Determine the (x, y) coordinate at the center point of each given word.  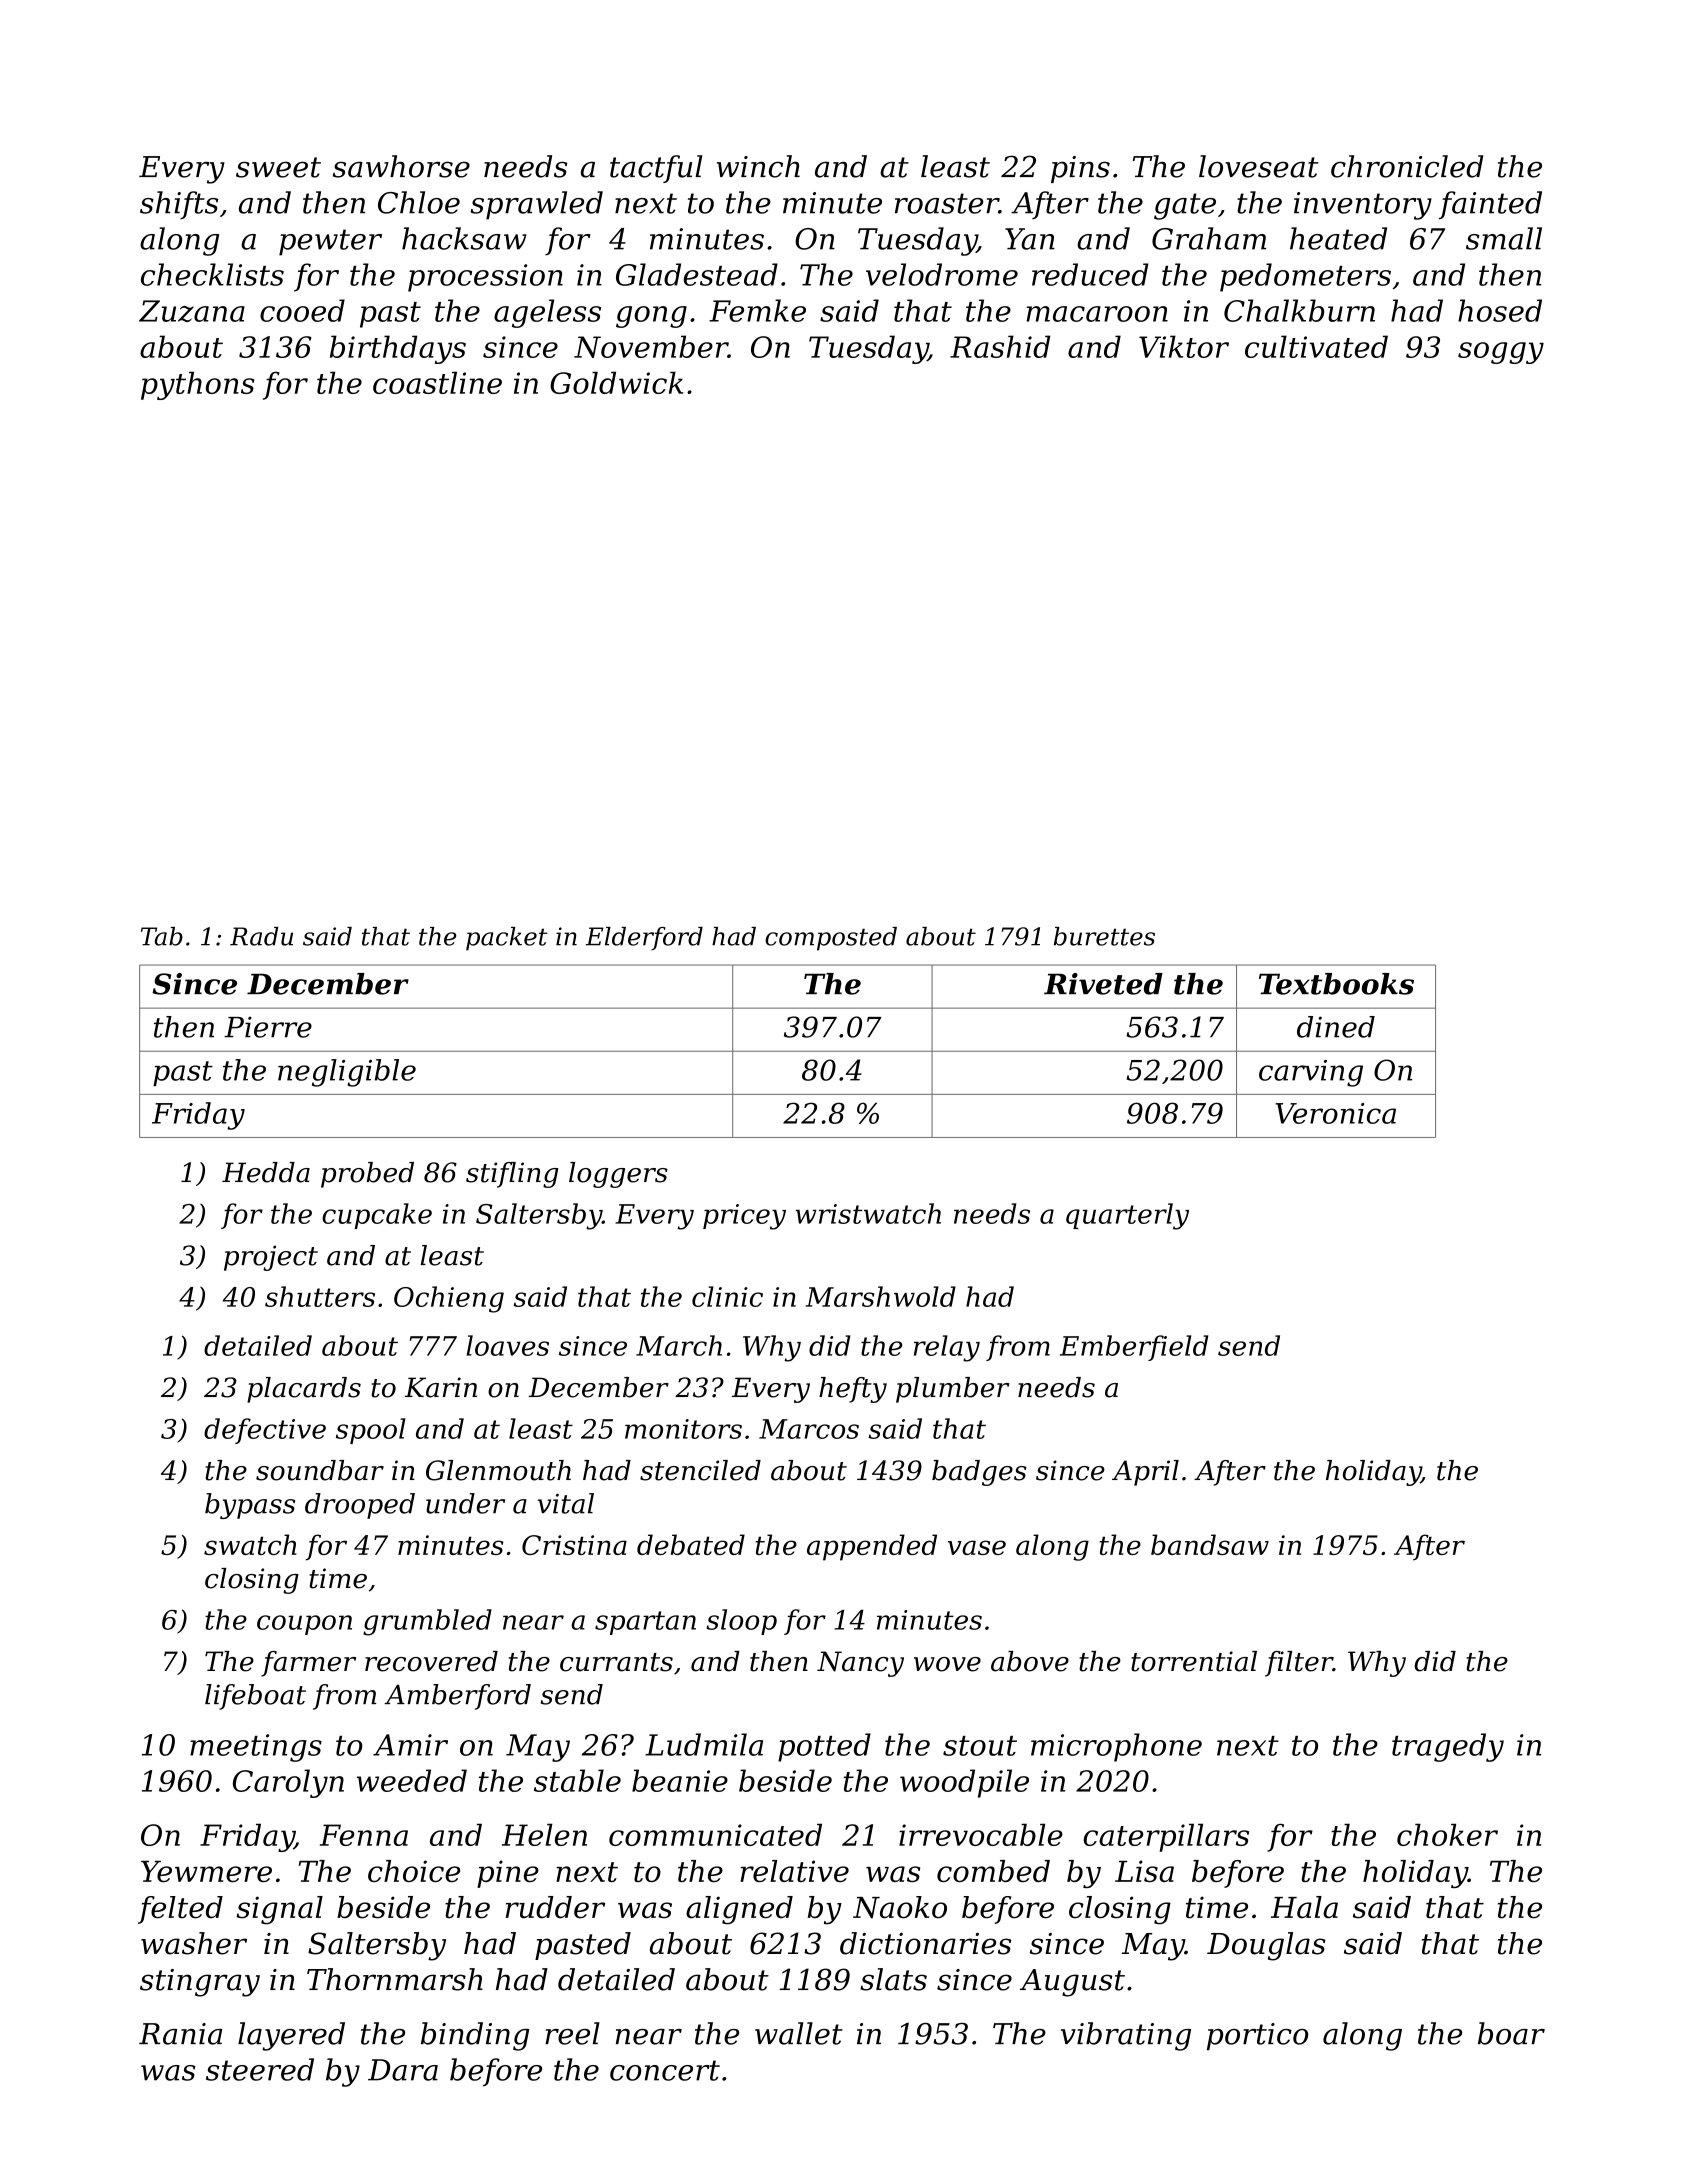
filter (1299, 1664)
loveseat (1259, 166)
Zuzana (192, 311)
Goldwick (616, 382)
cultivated (1316, 346)
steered (260, 2069)
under (465, 1503)
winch (758, 166)
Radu (261, 936)
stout (980, 1746)
